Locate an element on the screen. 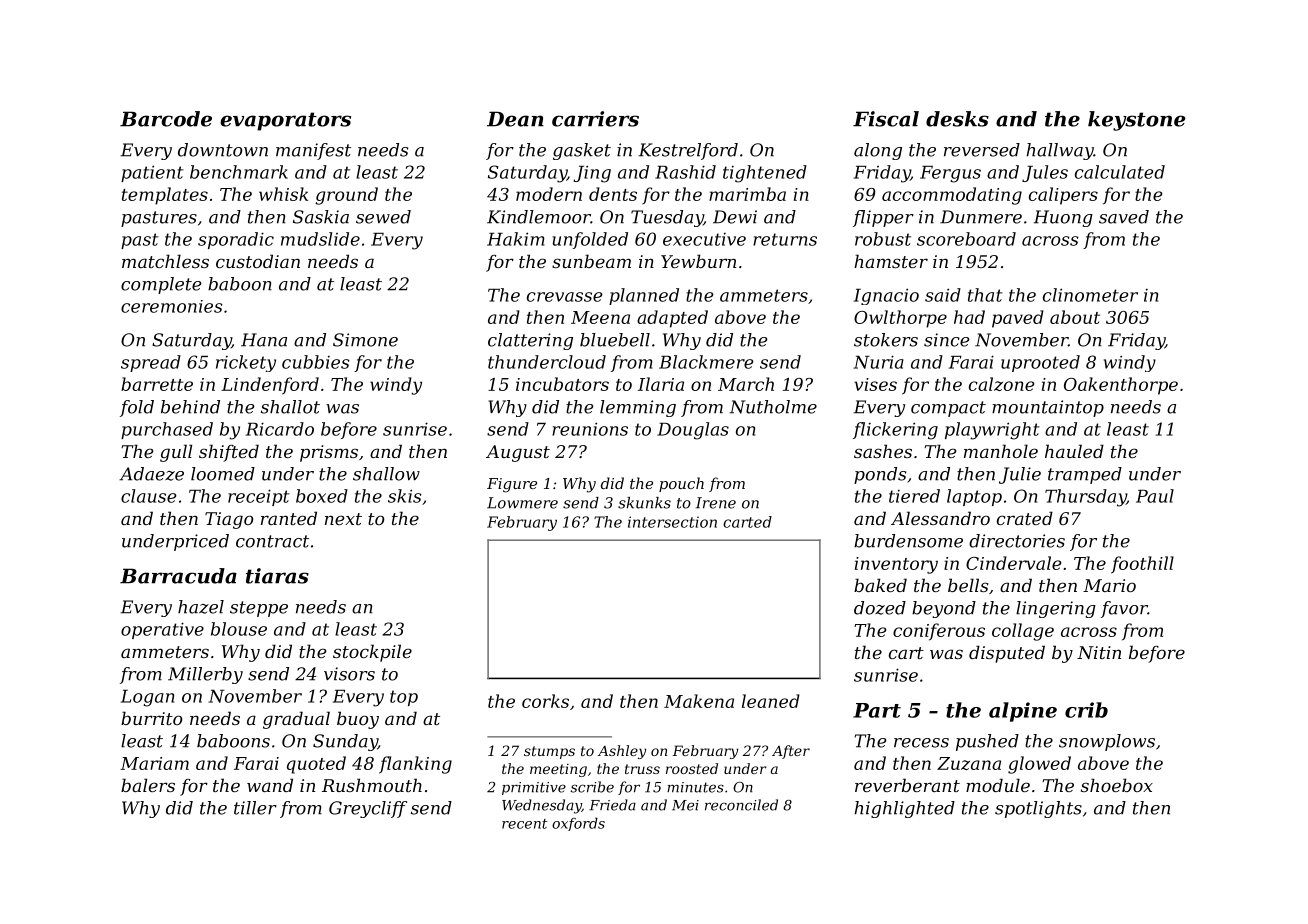  shoebox is located at coordinates (1117, 785).
